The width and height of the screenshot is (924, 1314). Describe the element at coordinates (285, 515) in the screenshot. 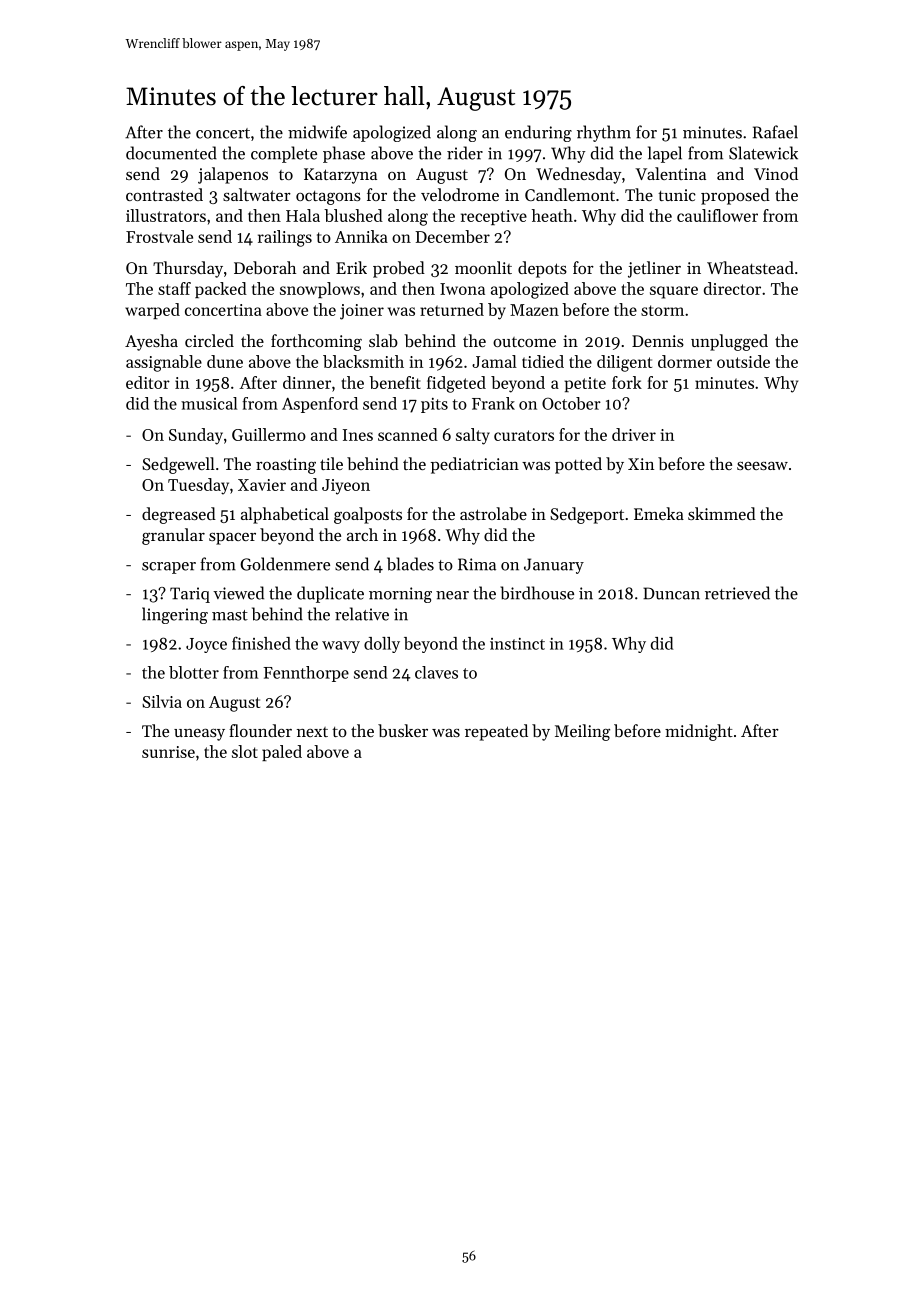

I see `alphabetical` at that location.
